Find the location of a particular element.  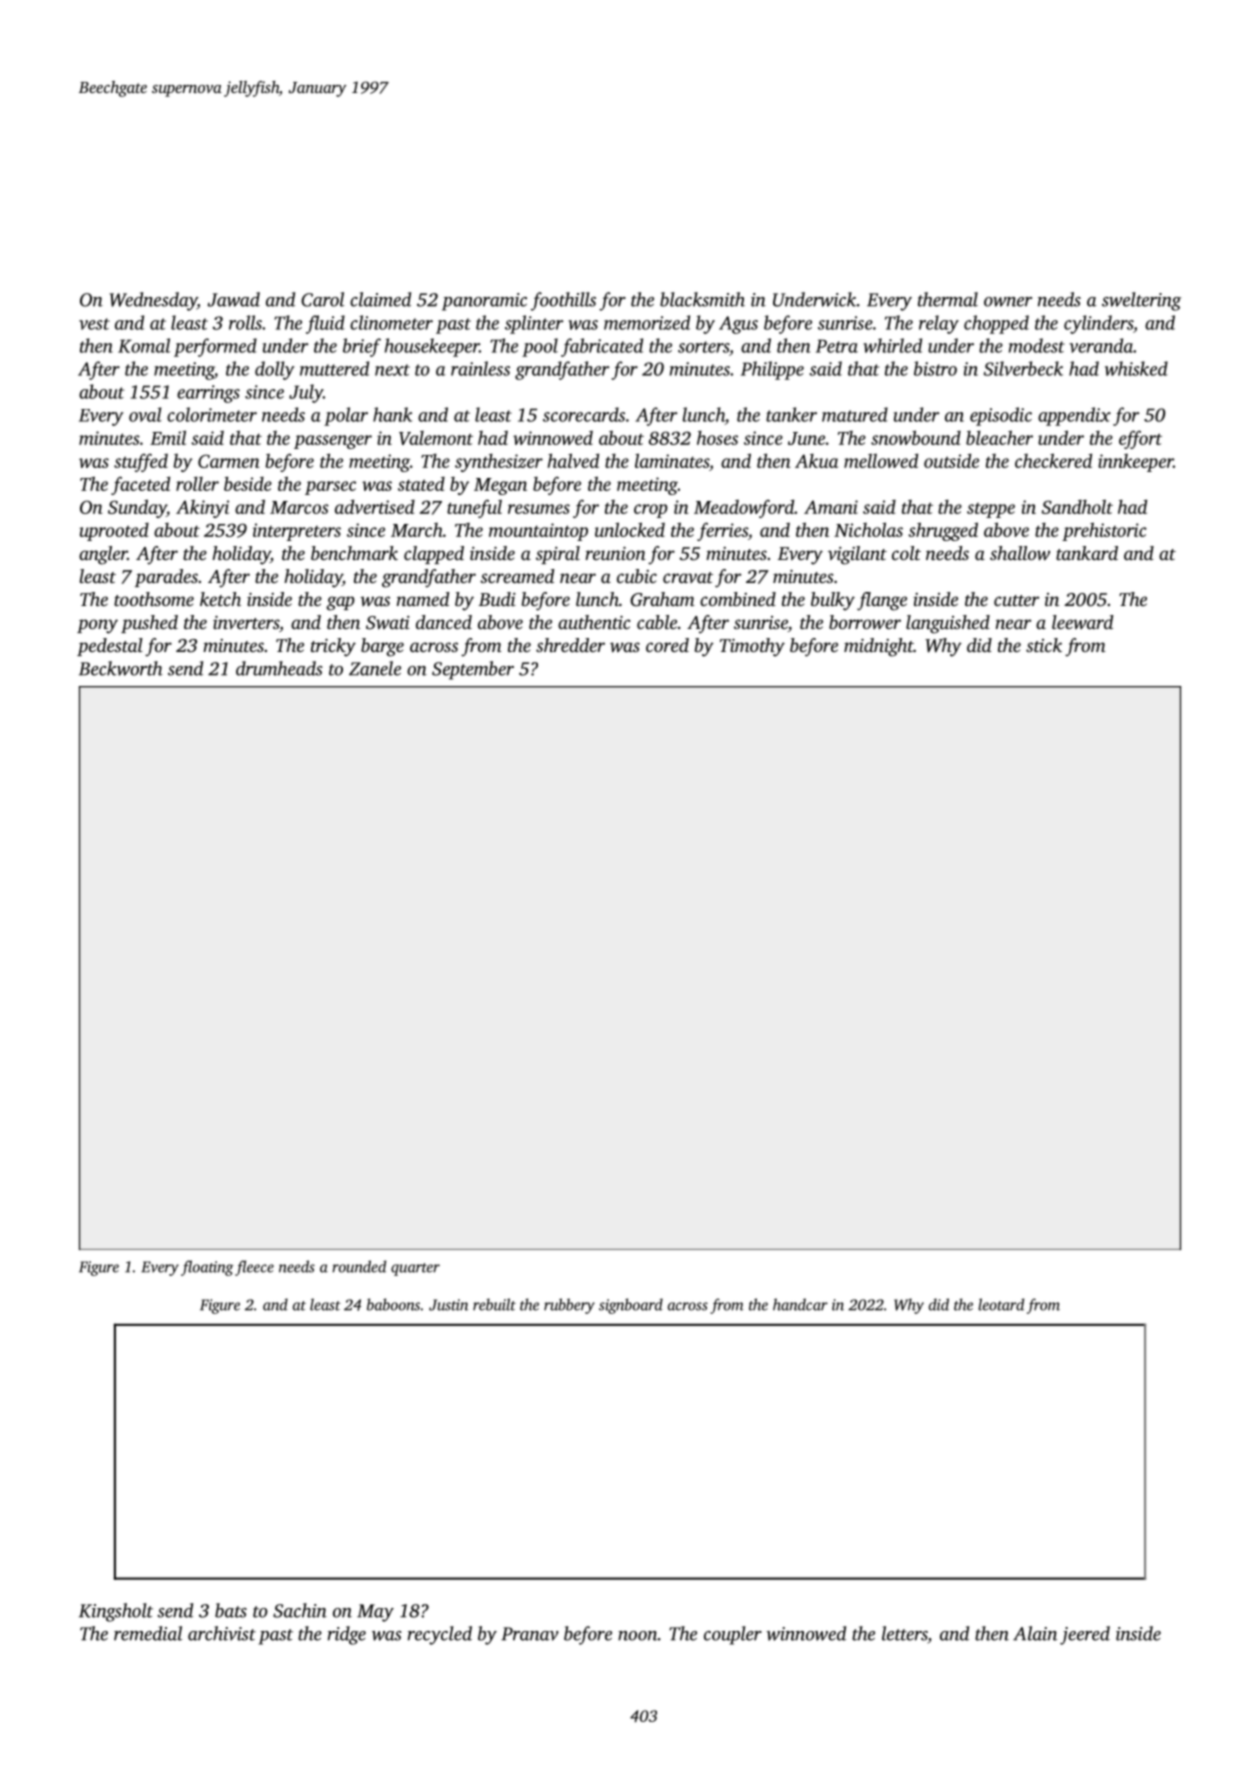

September is located at coordinates (473, 670).
